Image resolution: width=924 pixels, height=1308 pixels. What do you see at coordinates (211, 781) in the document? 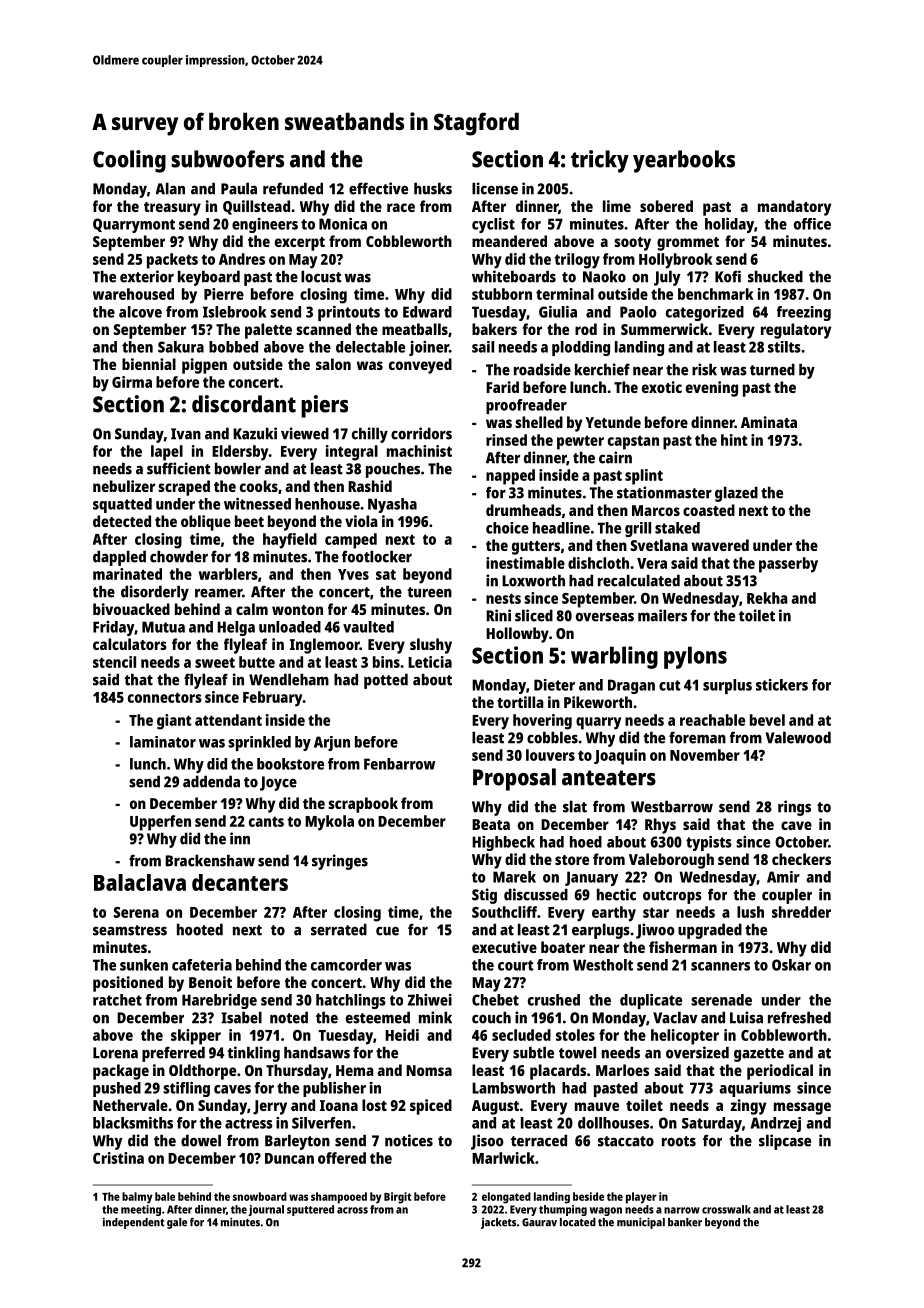
I see `addenda` at bounding box center [211, 781].
